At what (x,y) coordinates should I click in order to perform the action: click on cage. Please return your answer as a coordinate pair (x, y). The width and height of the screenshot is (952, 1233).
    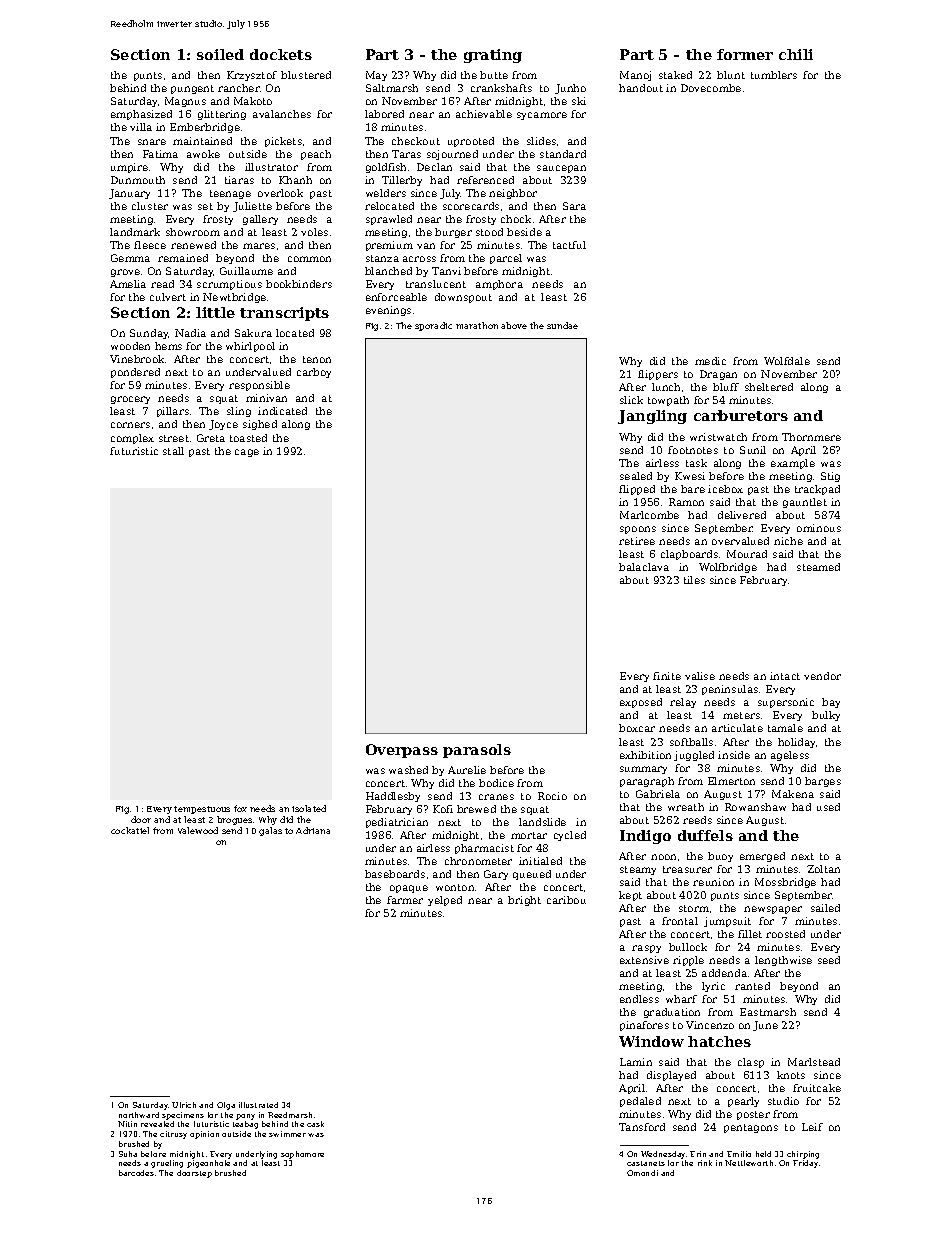
    Looking at the image, I should click on (247, 453).
